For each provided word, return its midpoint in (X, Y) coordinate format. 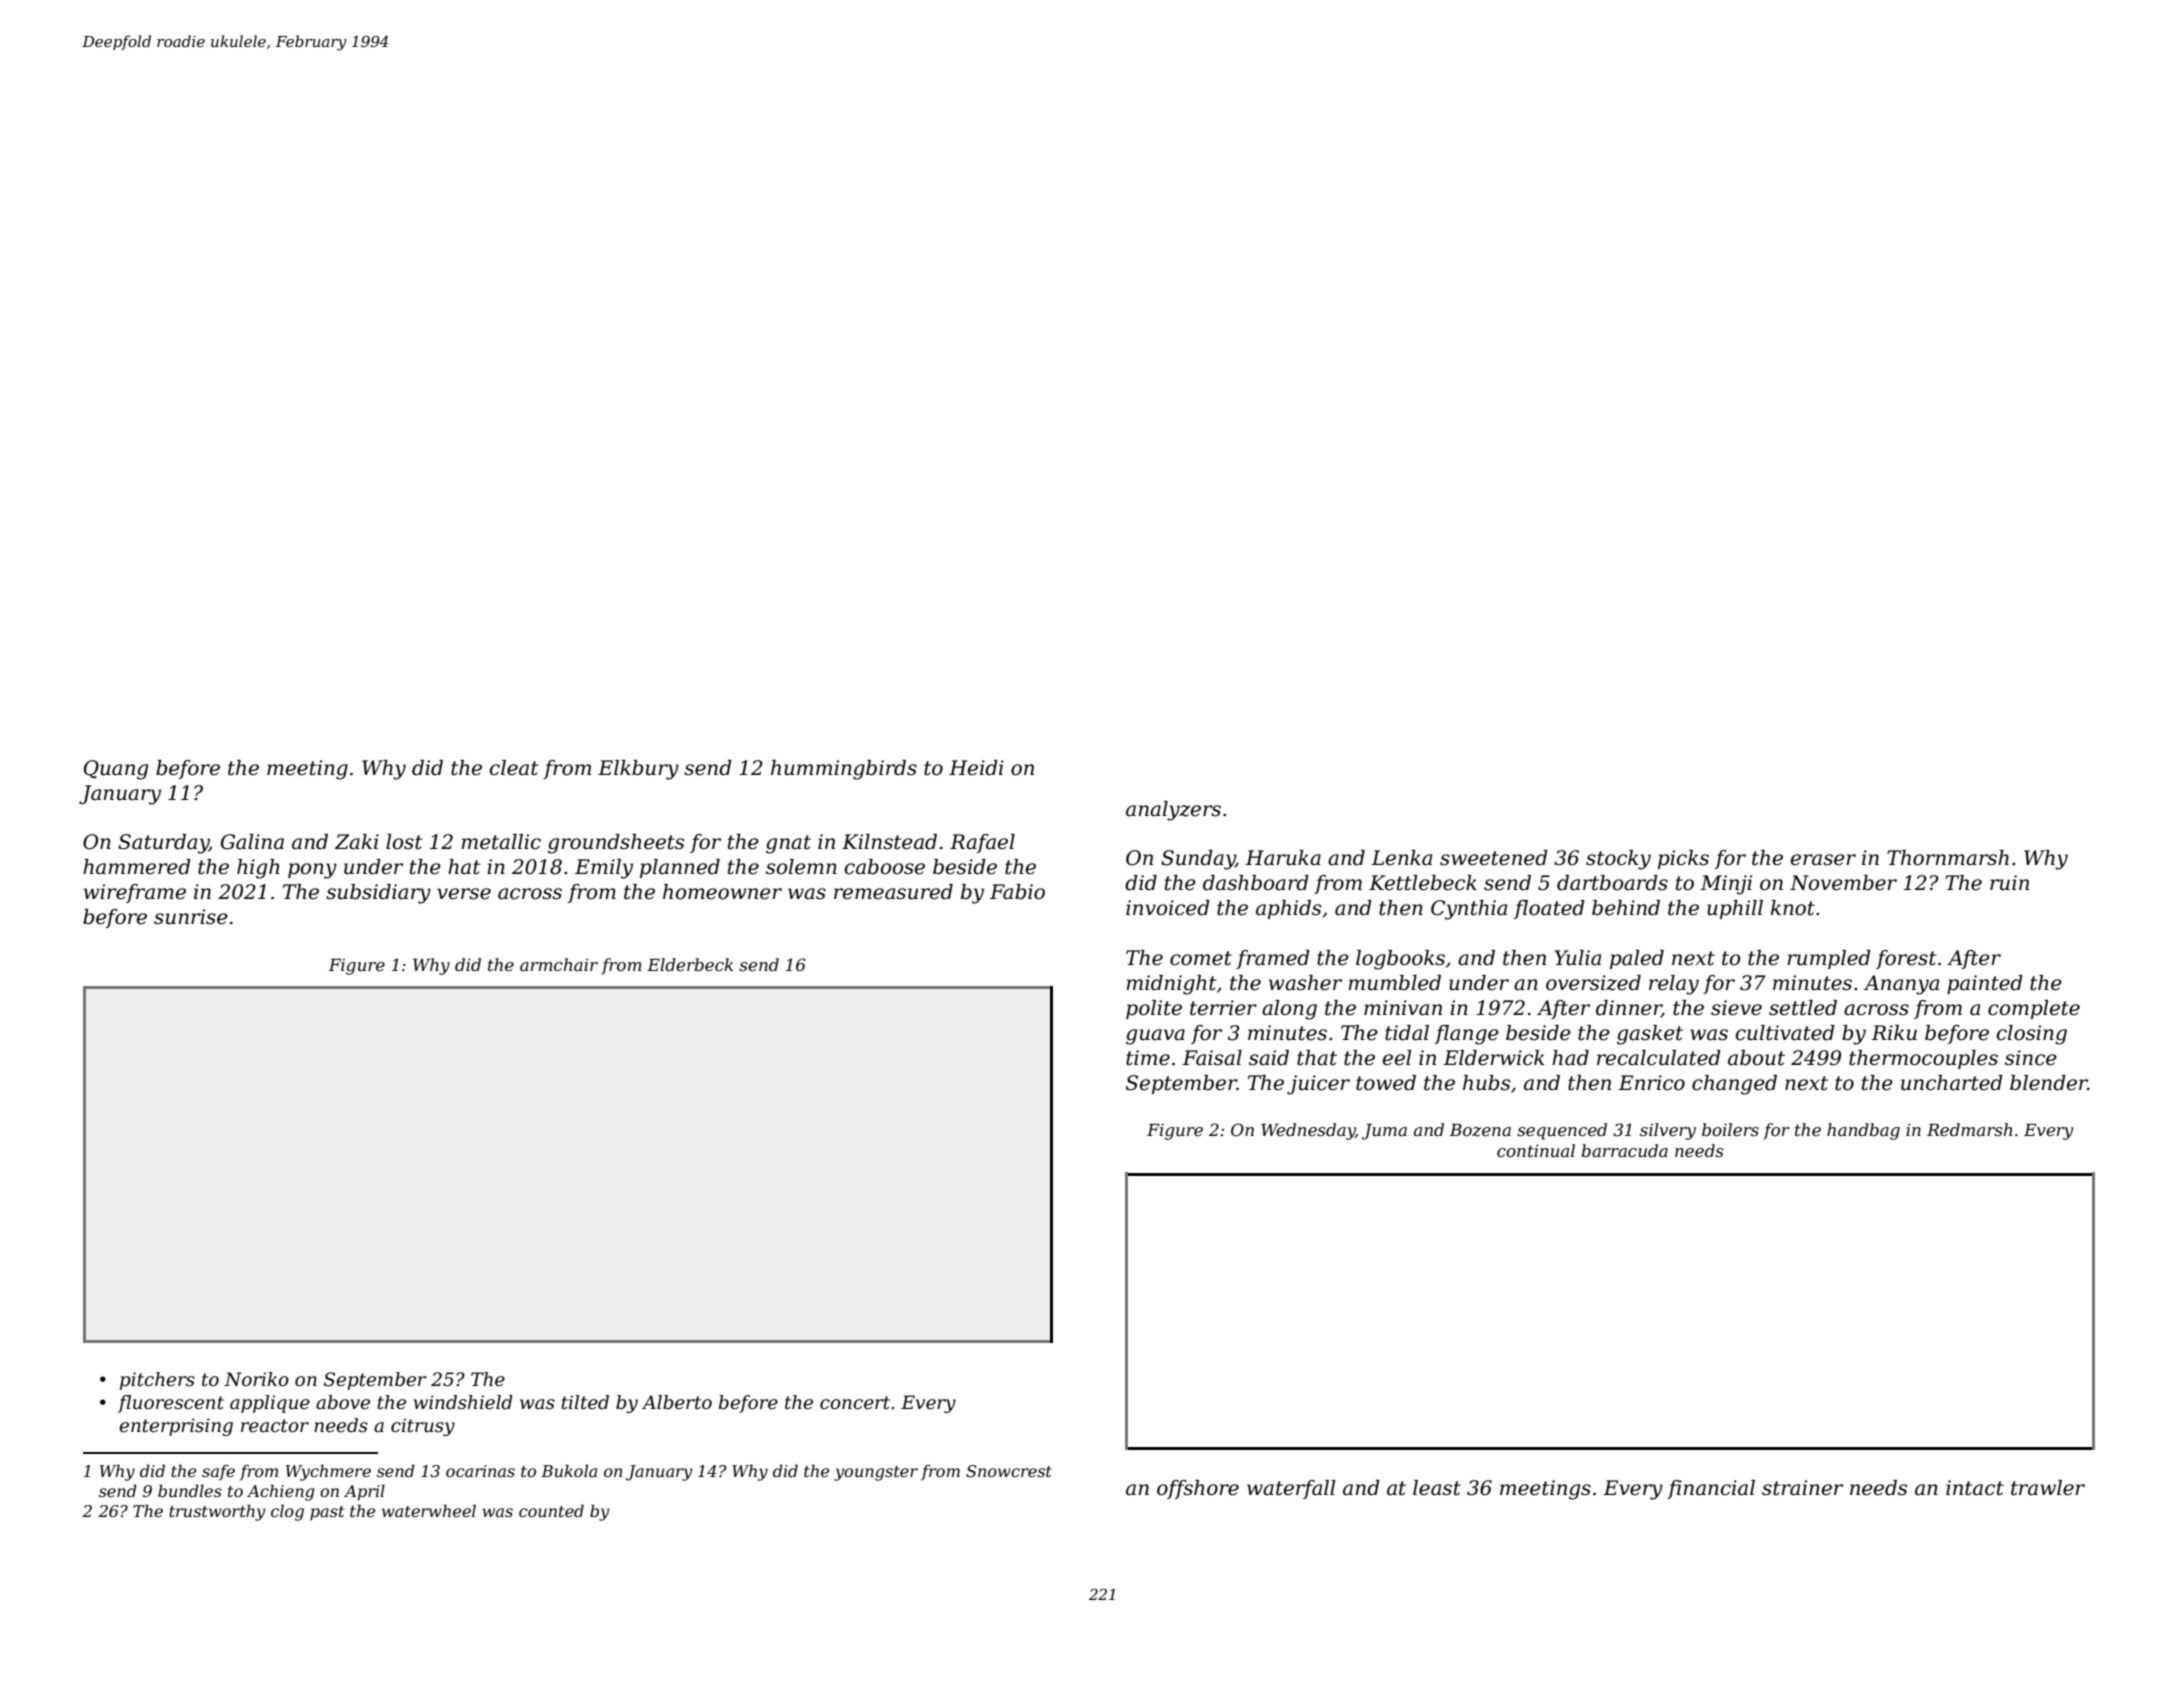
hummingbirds (844, 770)
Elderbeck (690, 964)
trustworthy (217, 1512)
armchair (559, 964)
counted (551, 1510)
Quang (116, 770)
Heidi (976, 768)
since (2031, 1058)
